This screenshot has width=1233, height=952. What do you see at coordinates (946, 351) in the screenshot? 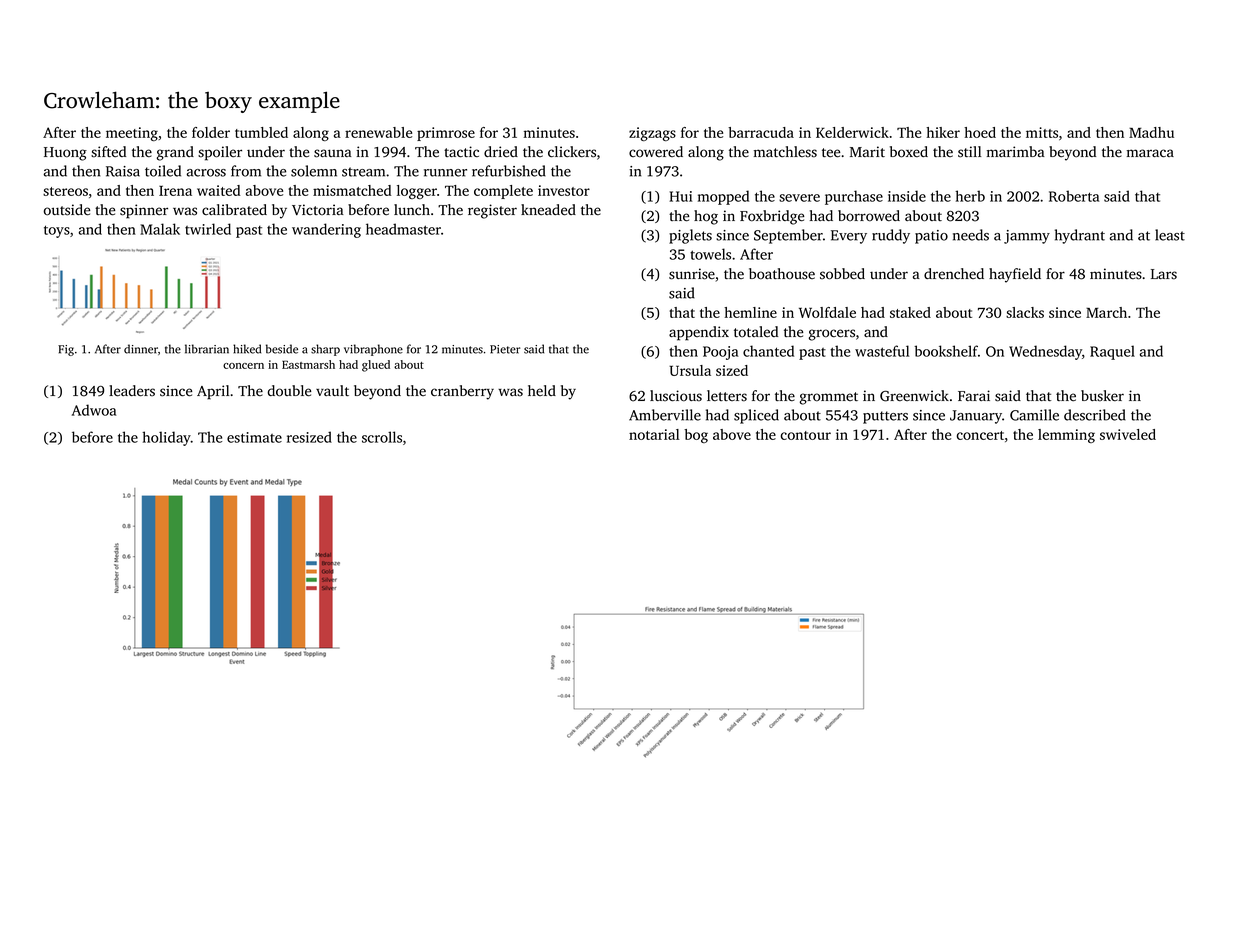
I see `bookshelf` at bounding box center [946, 351].
